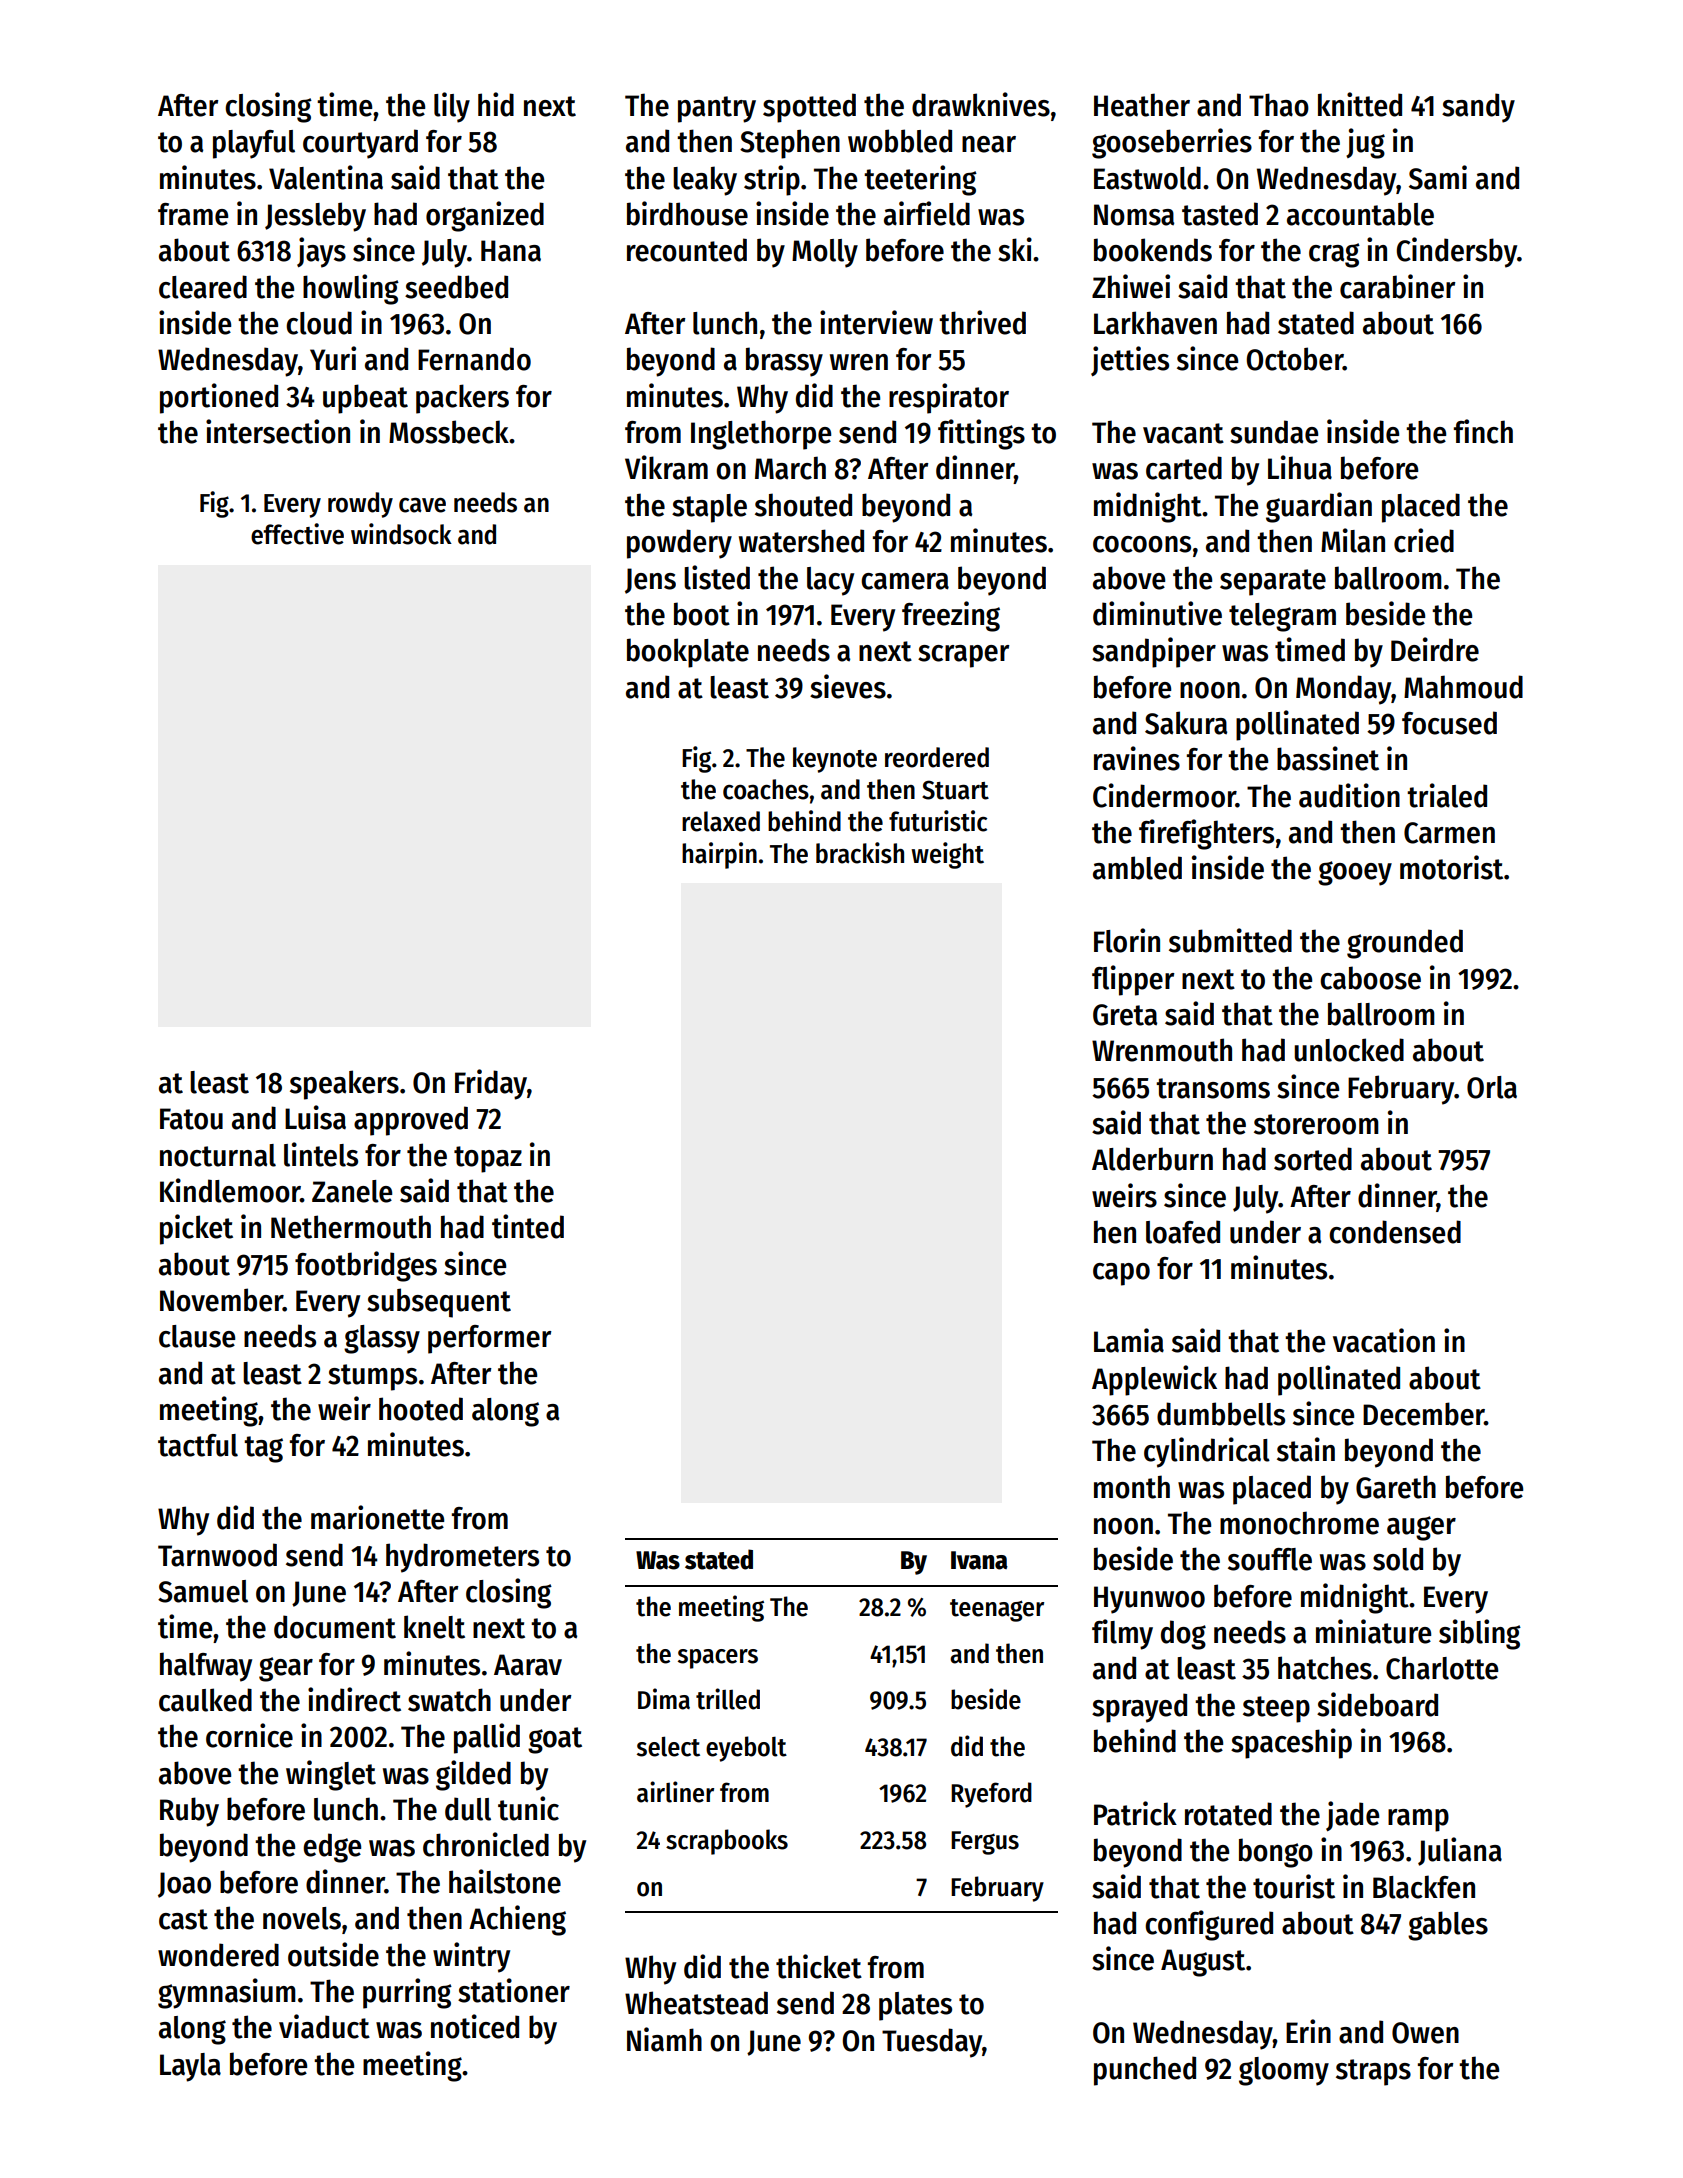 The height and width of the image is (2178, 1683). What do you see at coordinates (190, 2067) in the image?
I see `Layla` at bounding box center [190, 2067].
